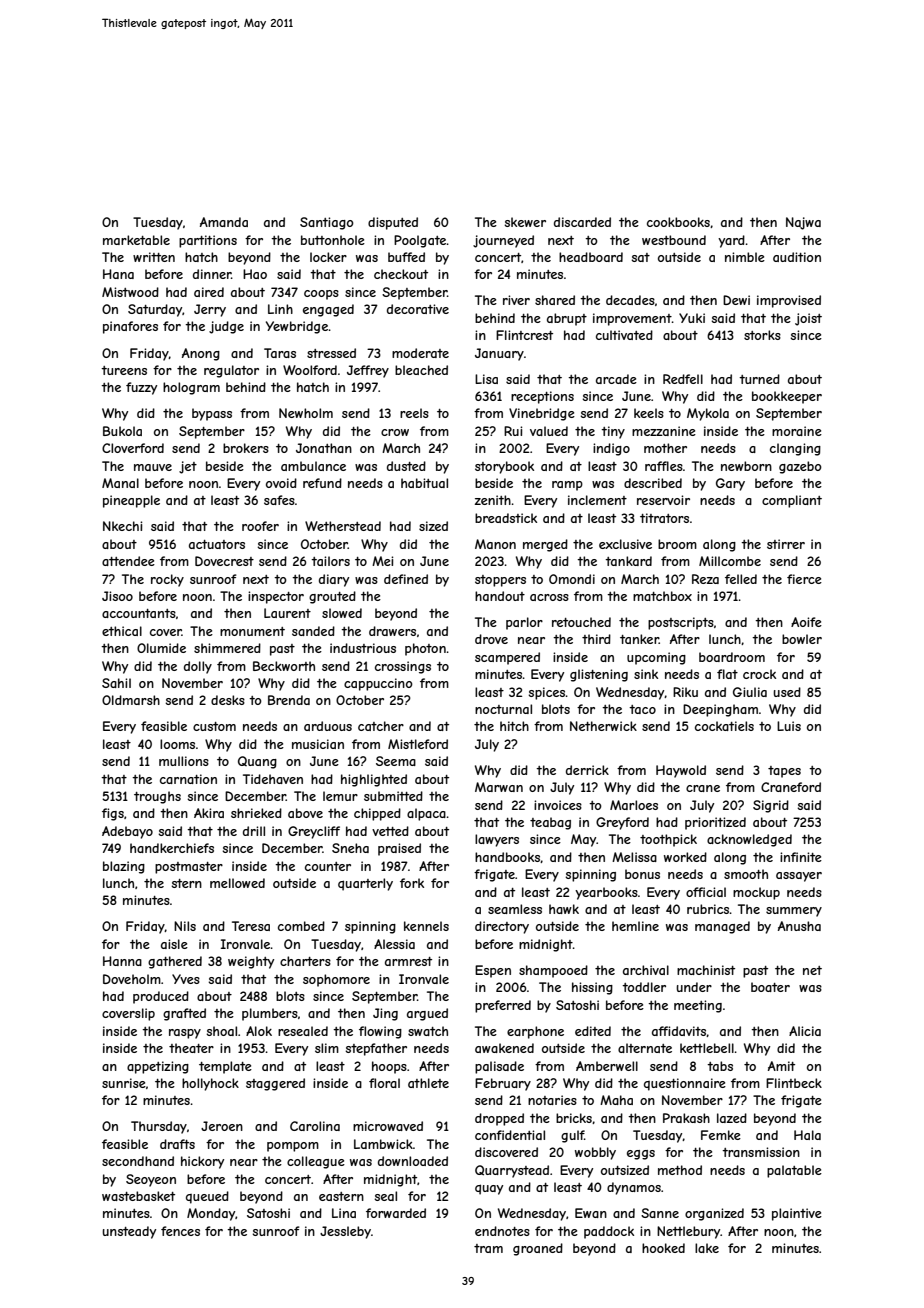  What do you see at coordinates (792, 501) in the screenshot?
I see `compliant` at bounding box center [792, 501].
